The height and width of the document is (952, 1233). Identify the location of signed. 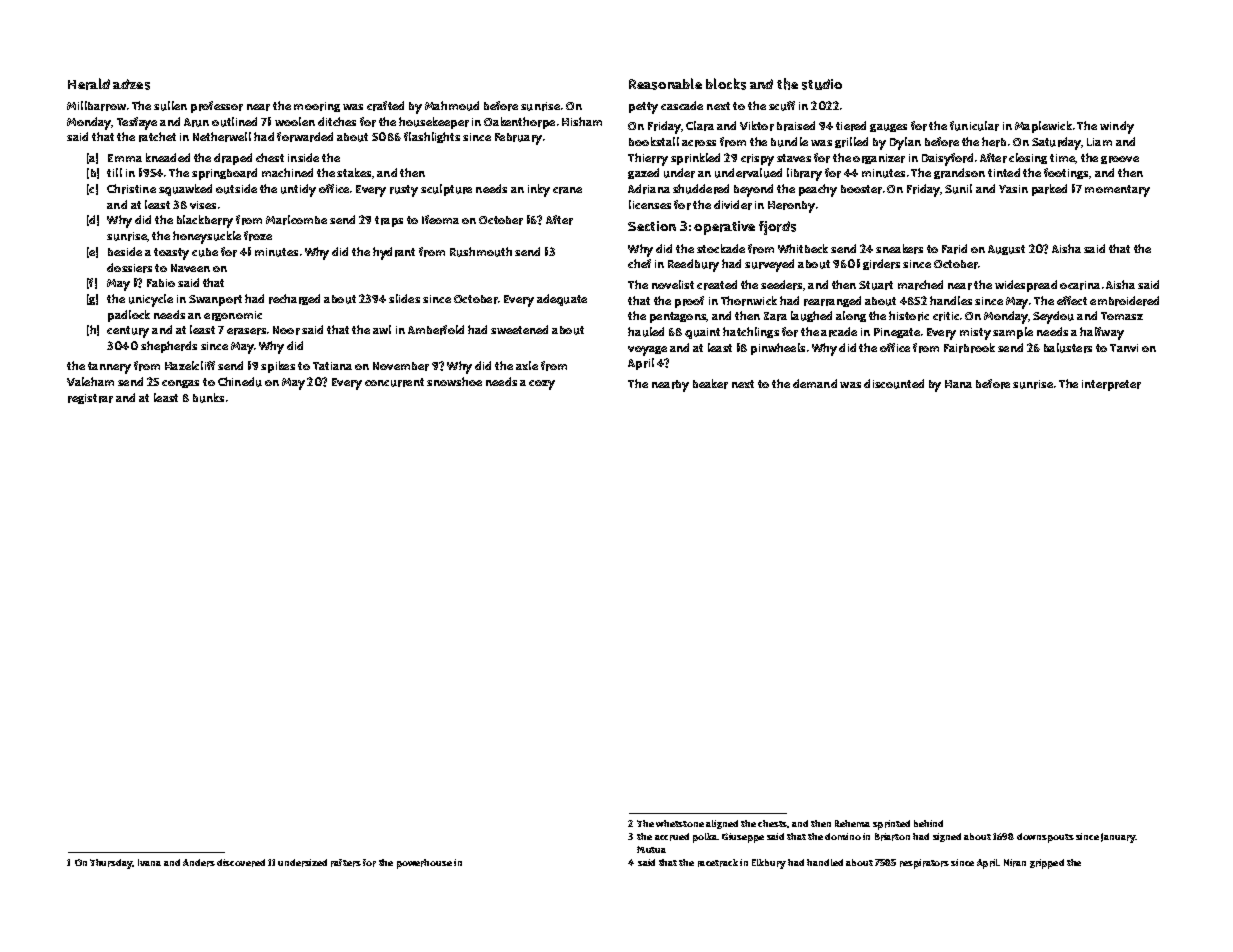
(947, 837).
